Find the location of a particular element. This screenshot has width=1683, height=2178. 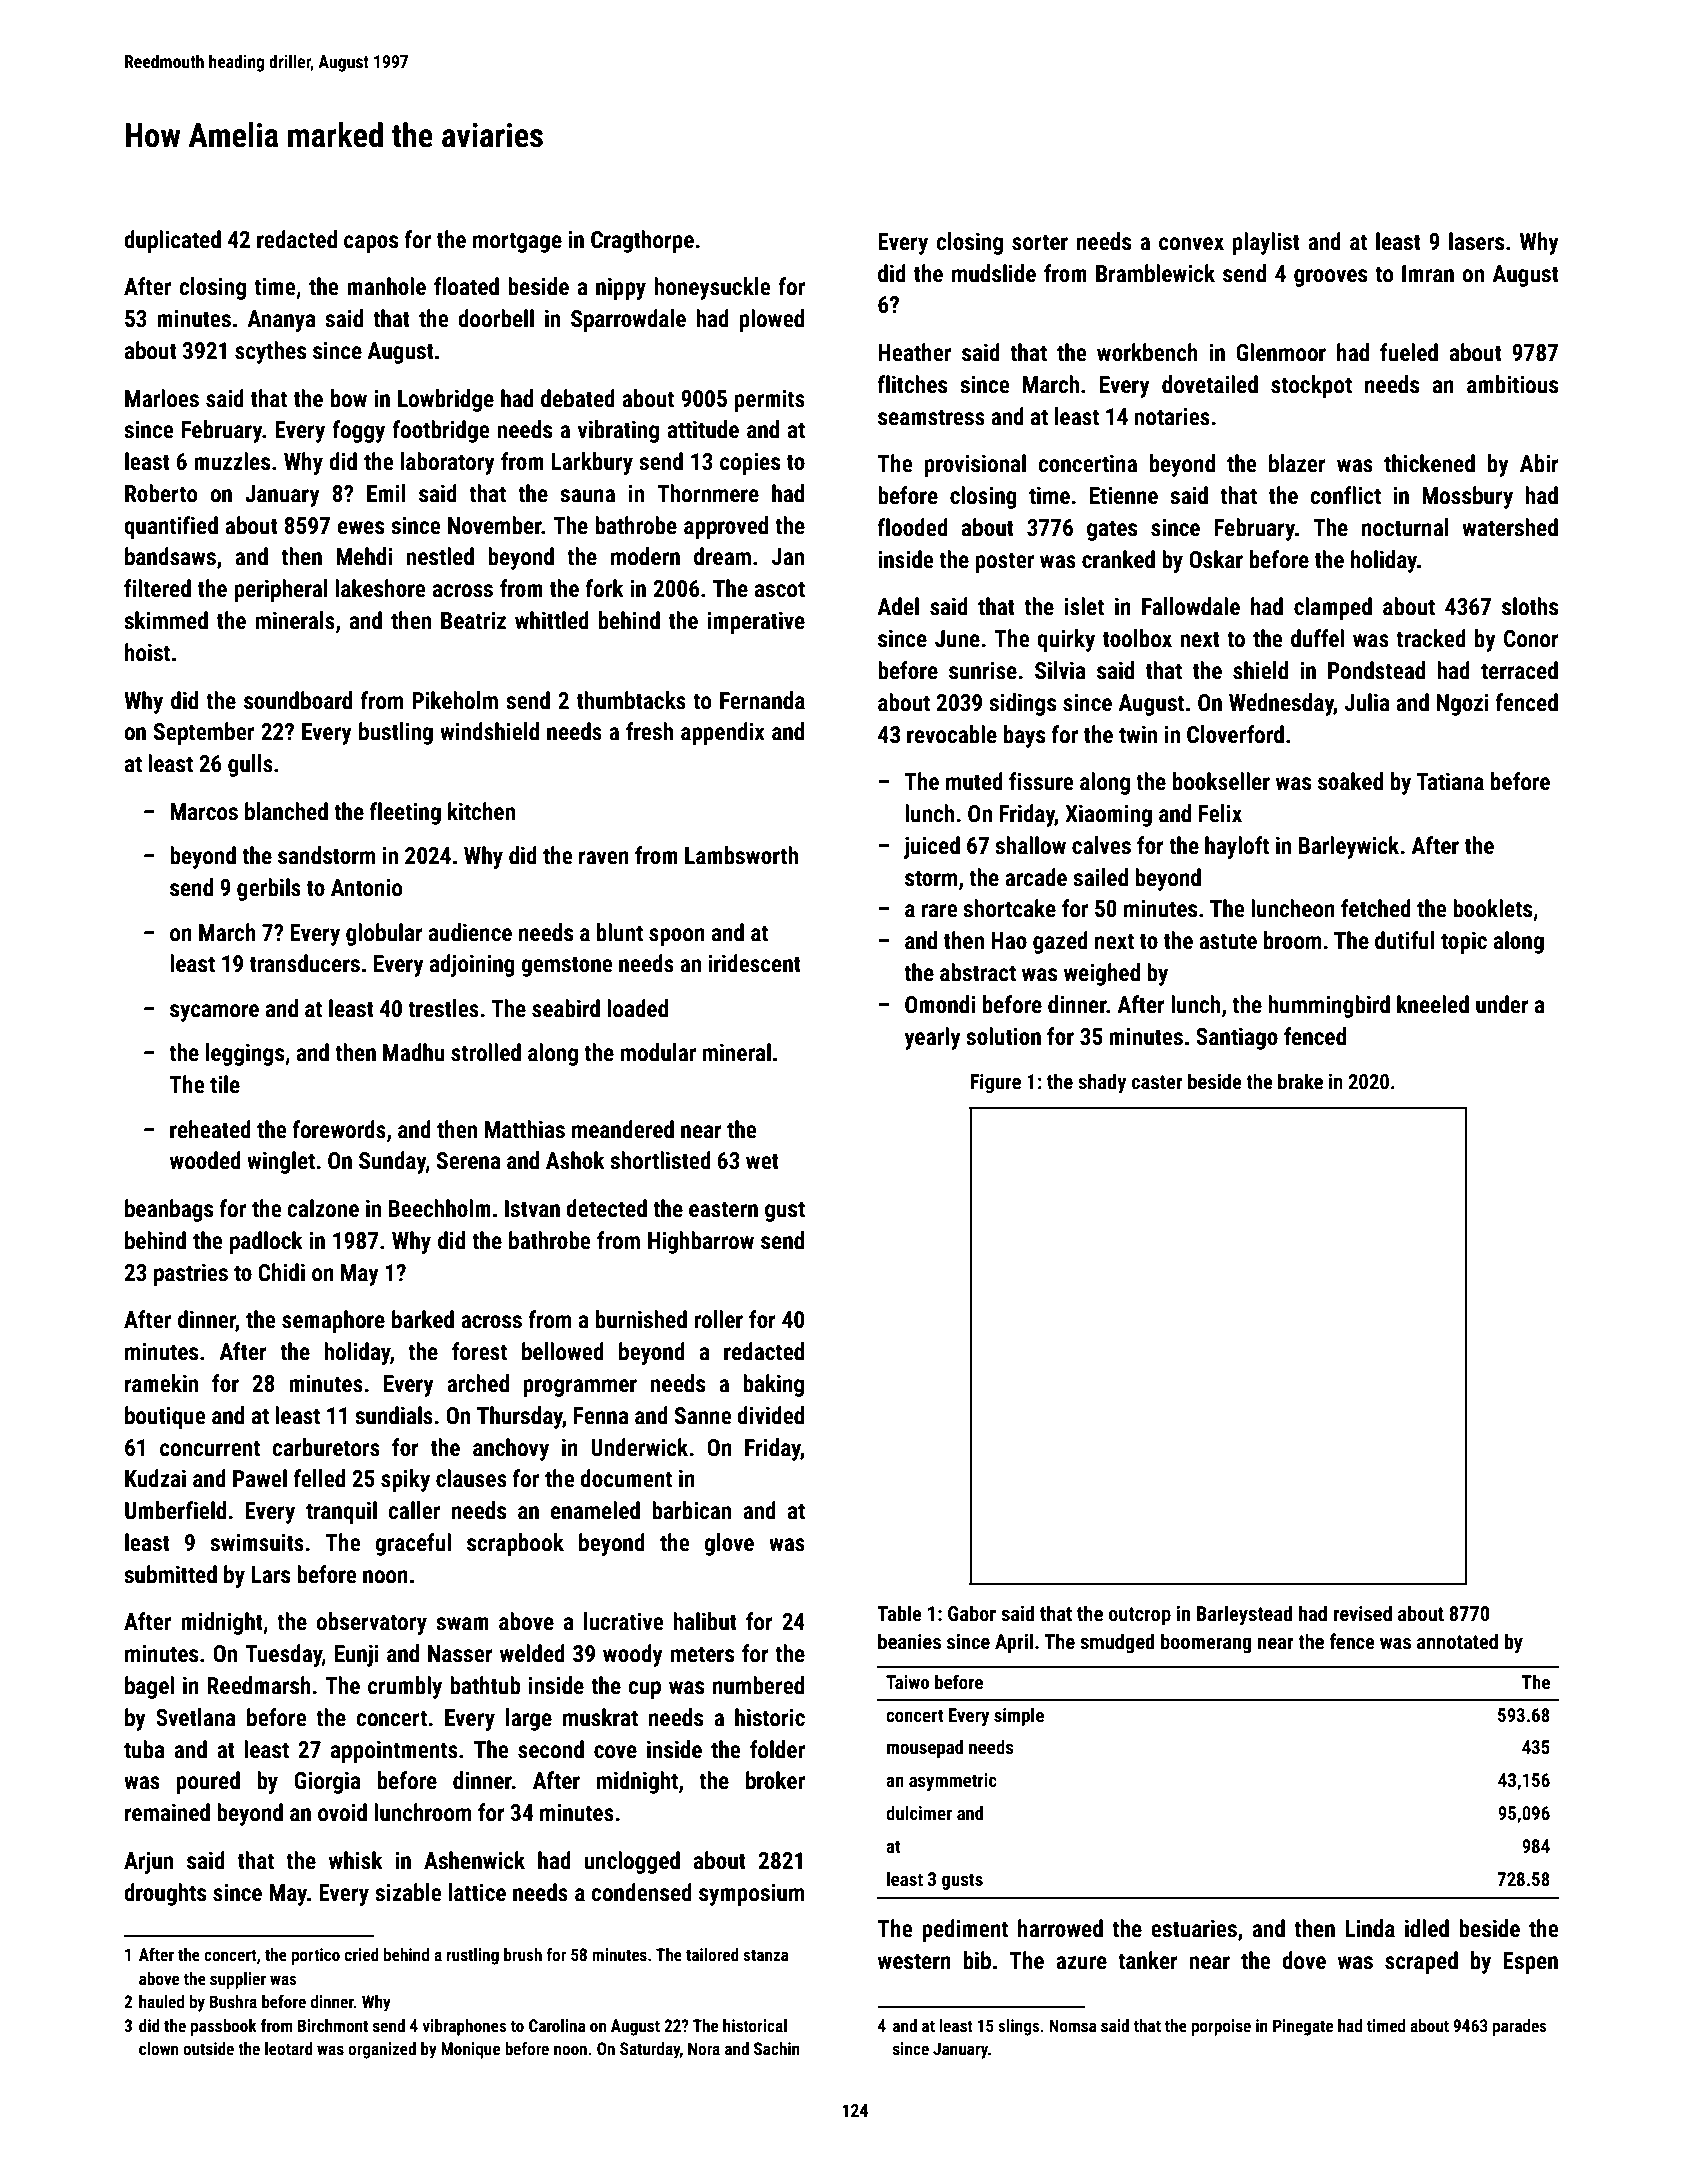

clown is located at coordinates (158, 2048).
